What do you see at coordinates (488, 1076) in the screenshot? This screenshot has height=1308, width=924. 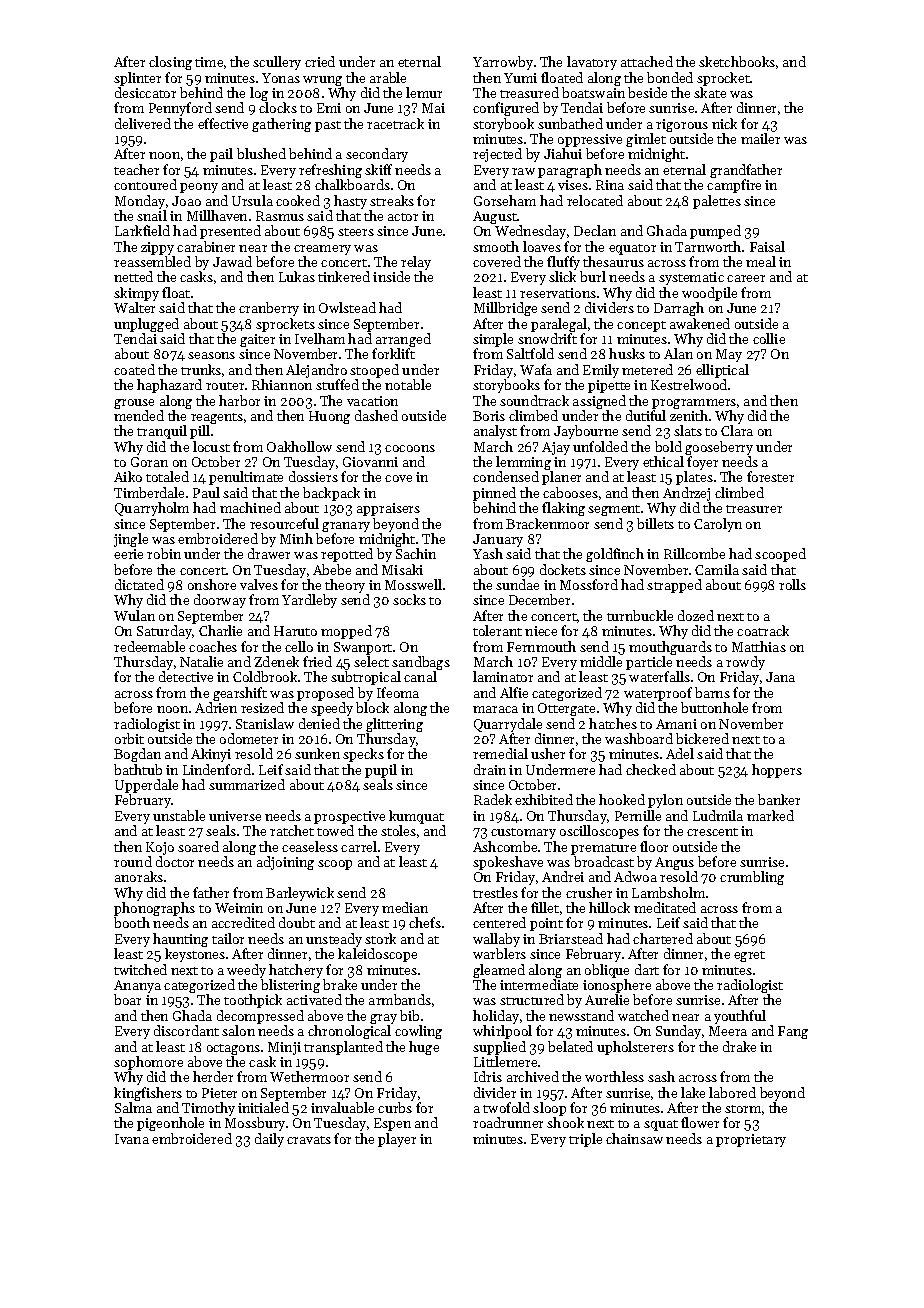 I see `Idris` at bounding box center [488, 1076].
